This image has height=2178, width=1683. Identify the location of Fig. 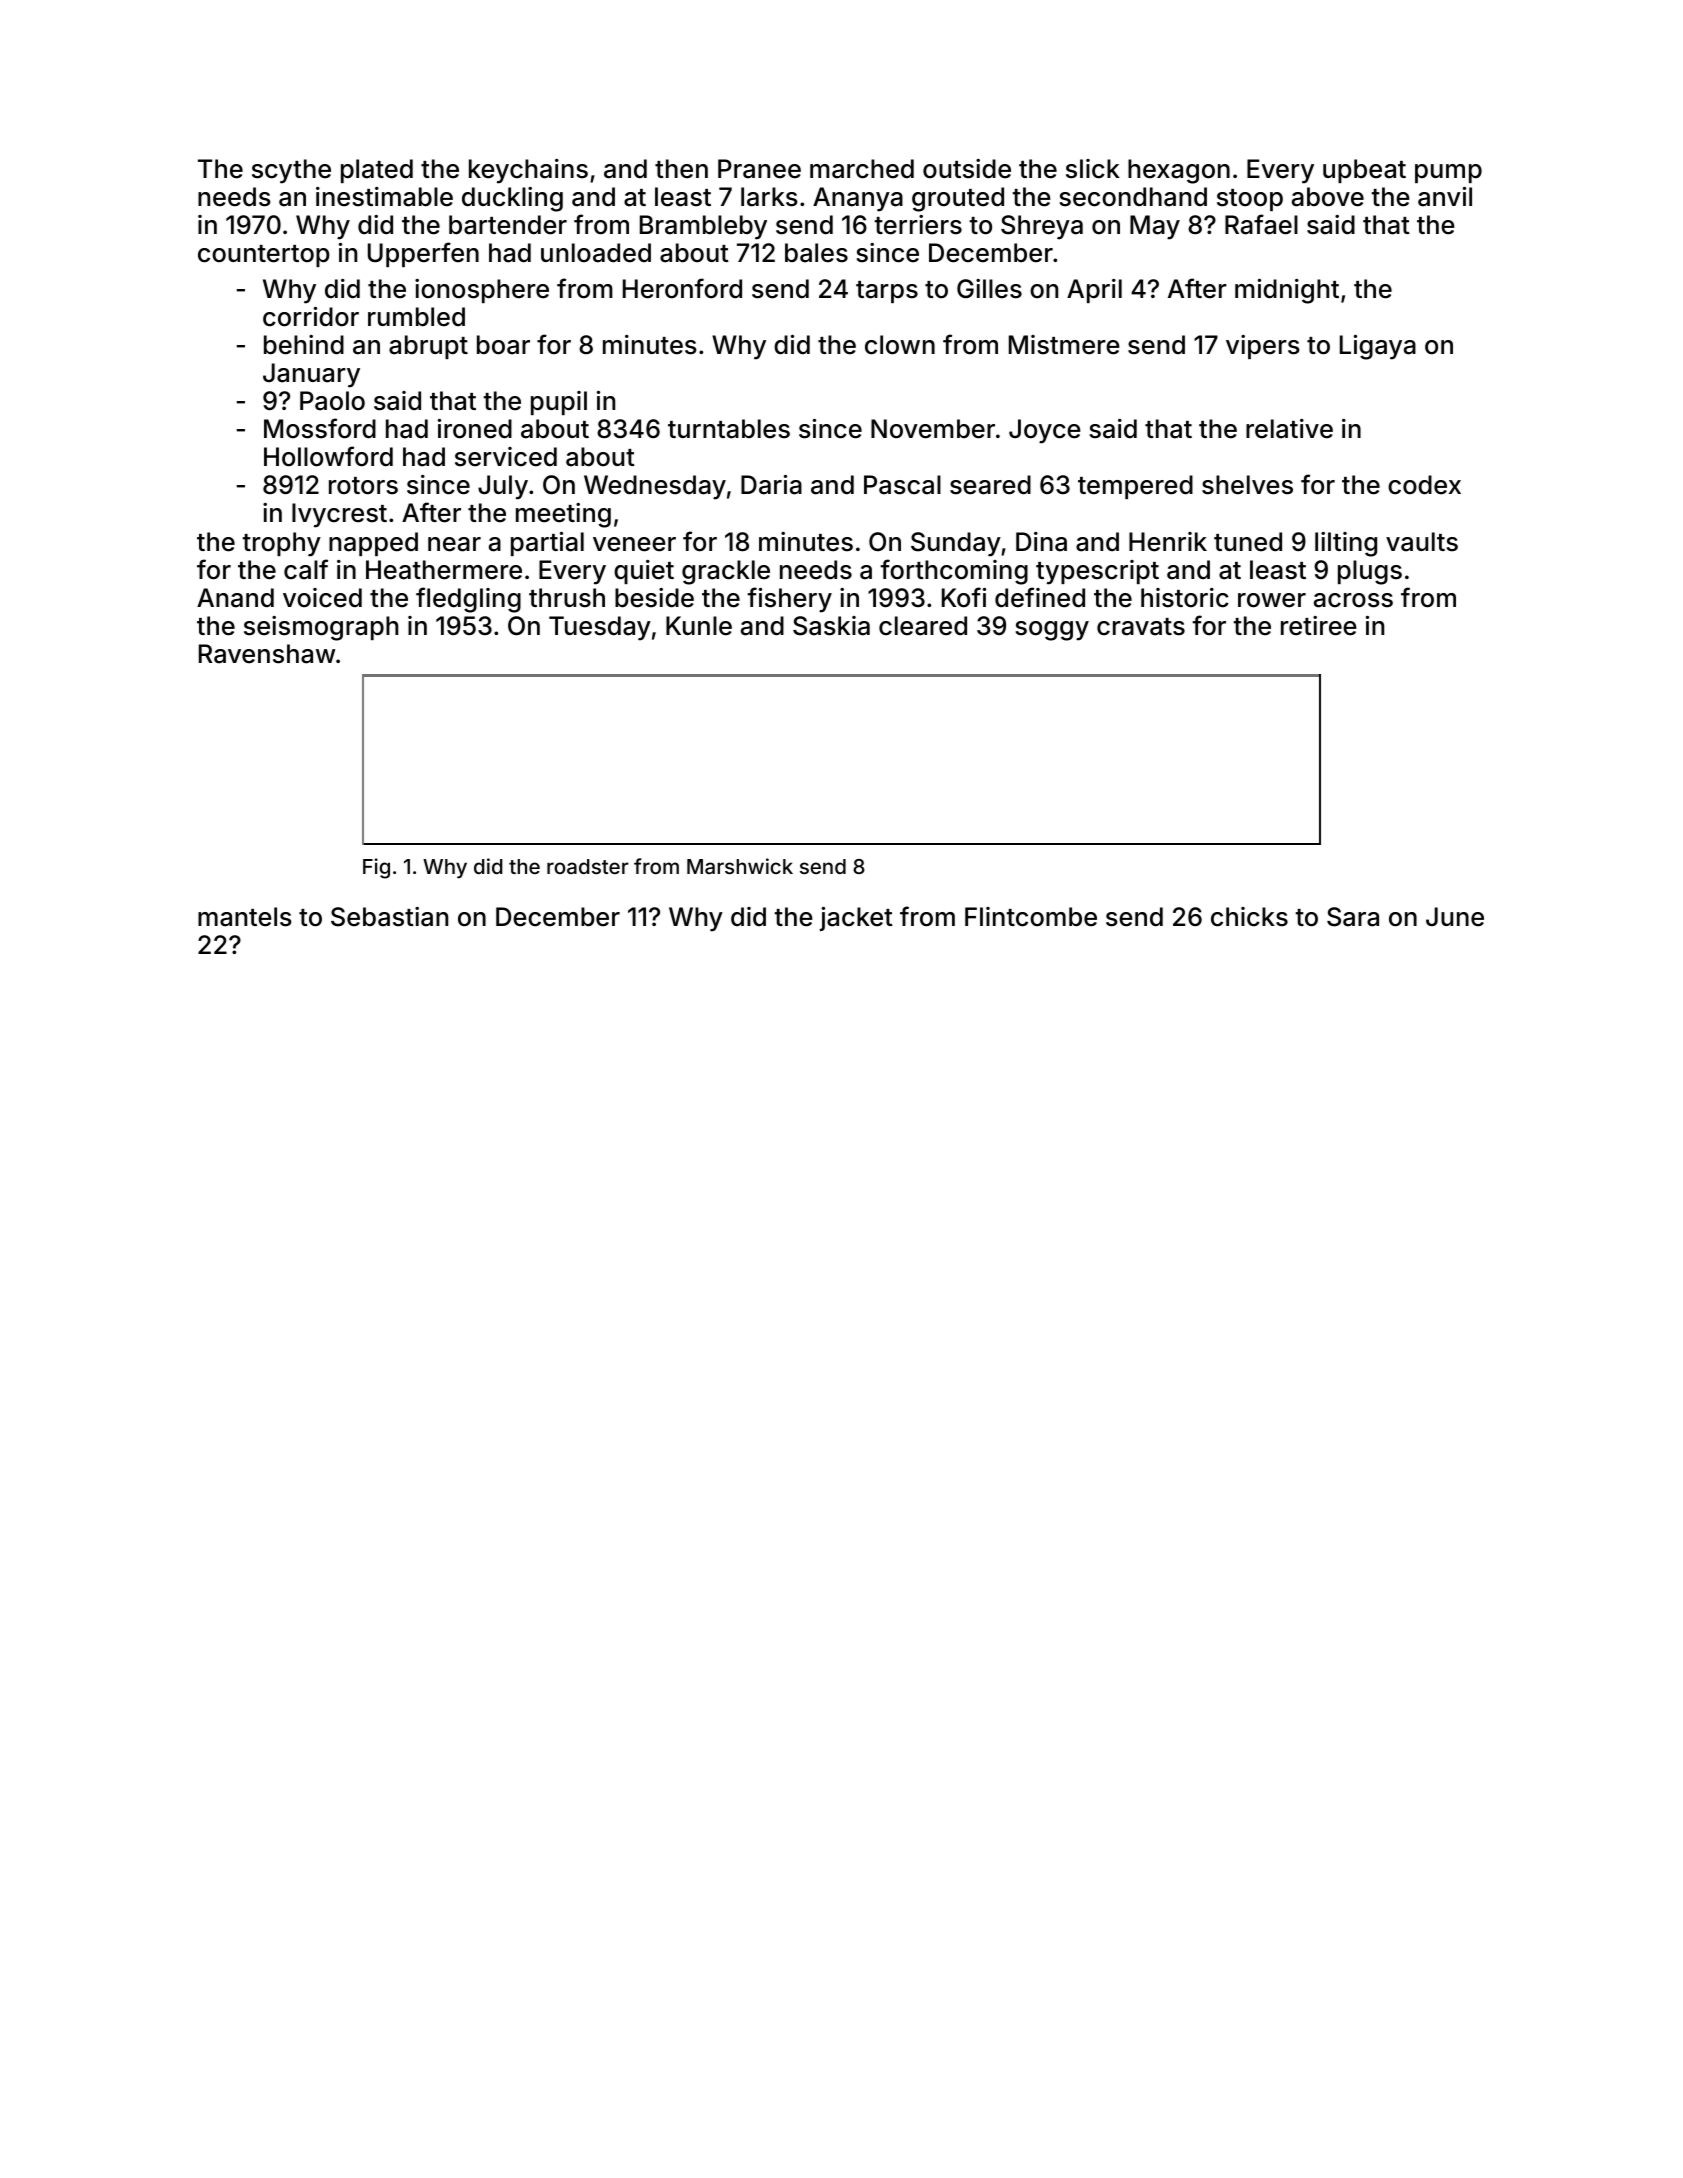
(376, 868).
